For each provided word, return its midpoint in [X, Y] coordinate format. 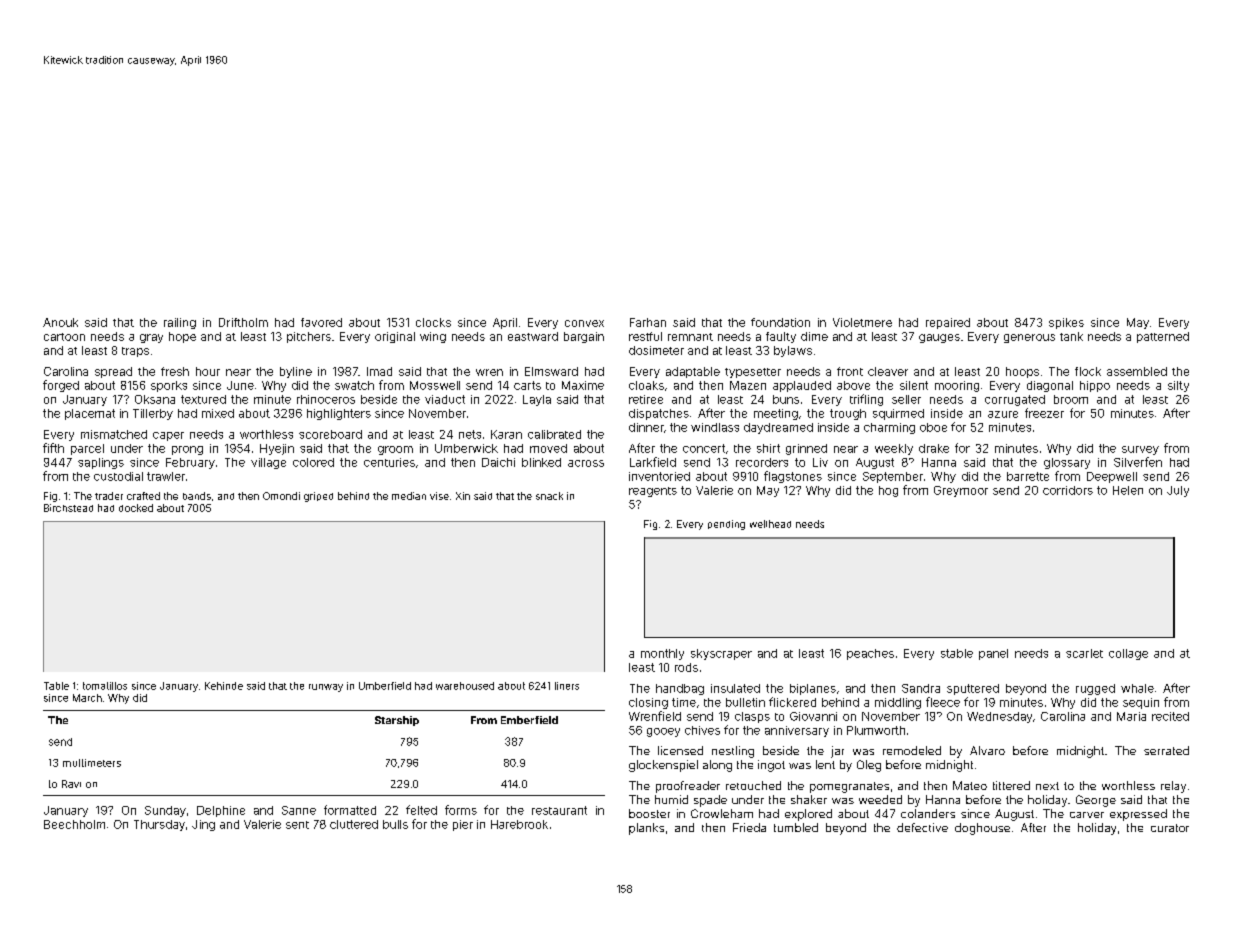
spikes [1066, 323]
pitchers [309, 337]
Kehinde [224, 686]
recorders [762, 462]
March [87, 698]
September [893, 477]
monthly [662, 654]
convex [584, 323]
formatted [350, 810]
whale [1137, 688]
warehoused [465, 686]
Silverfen [1138, 462]
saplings [101, 463]
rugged [1095, 689]
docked [136, 508]
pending [726, 525]
